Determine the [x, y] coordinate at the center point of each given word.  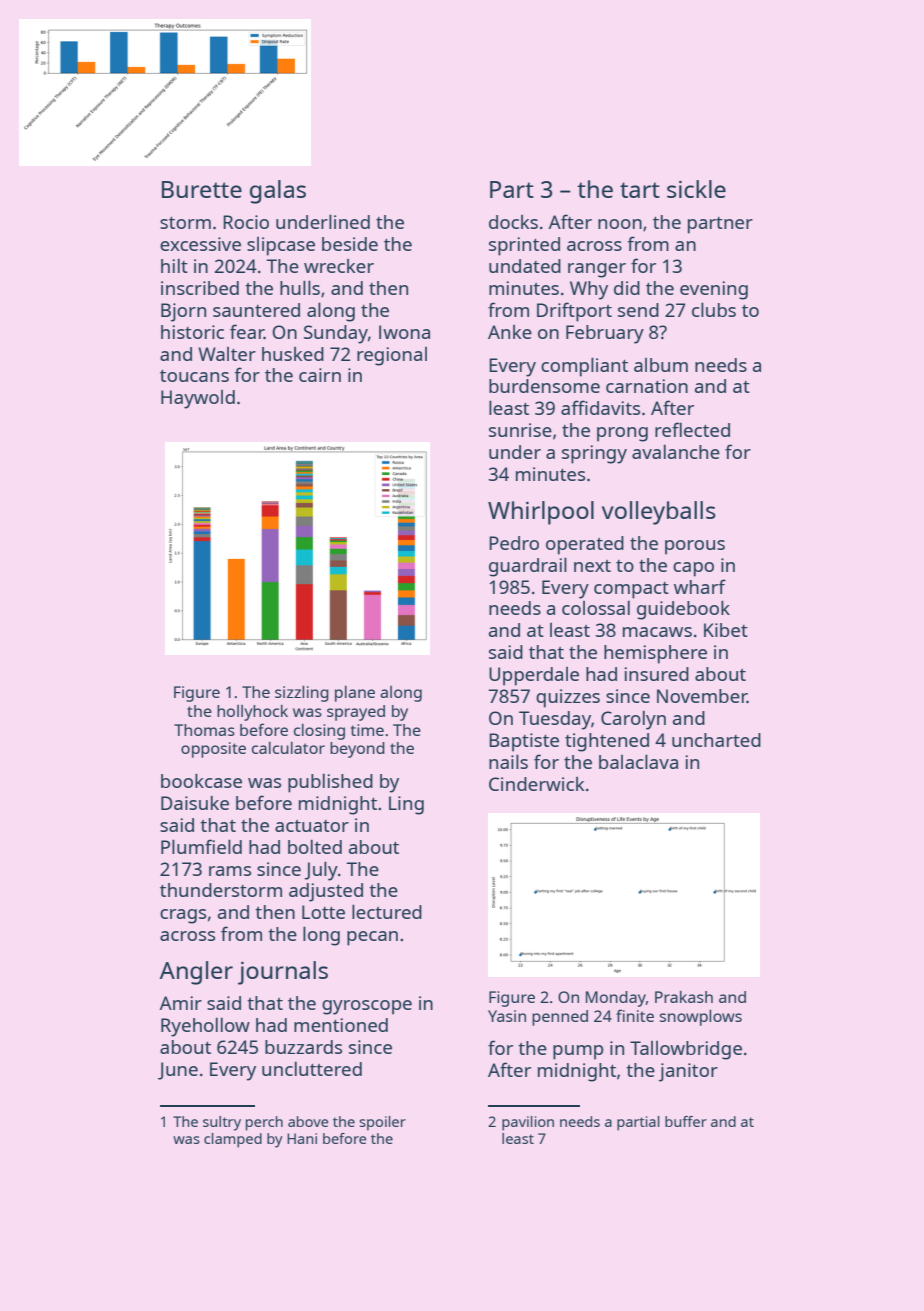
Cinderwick [536, 784]
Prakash [684, 997]
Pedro [514, 543]
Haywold [198, 399]
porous [695, 547]
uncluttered [312, 1069]
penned [560, 1018]
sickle [696, 189]
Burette [202, 189]
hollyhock [252, 713]
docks [513, 222]
